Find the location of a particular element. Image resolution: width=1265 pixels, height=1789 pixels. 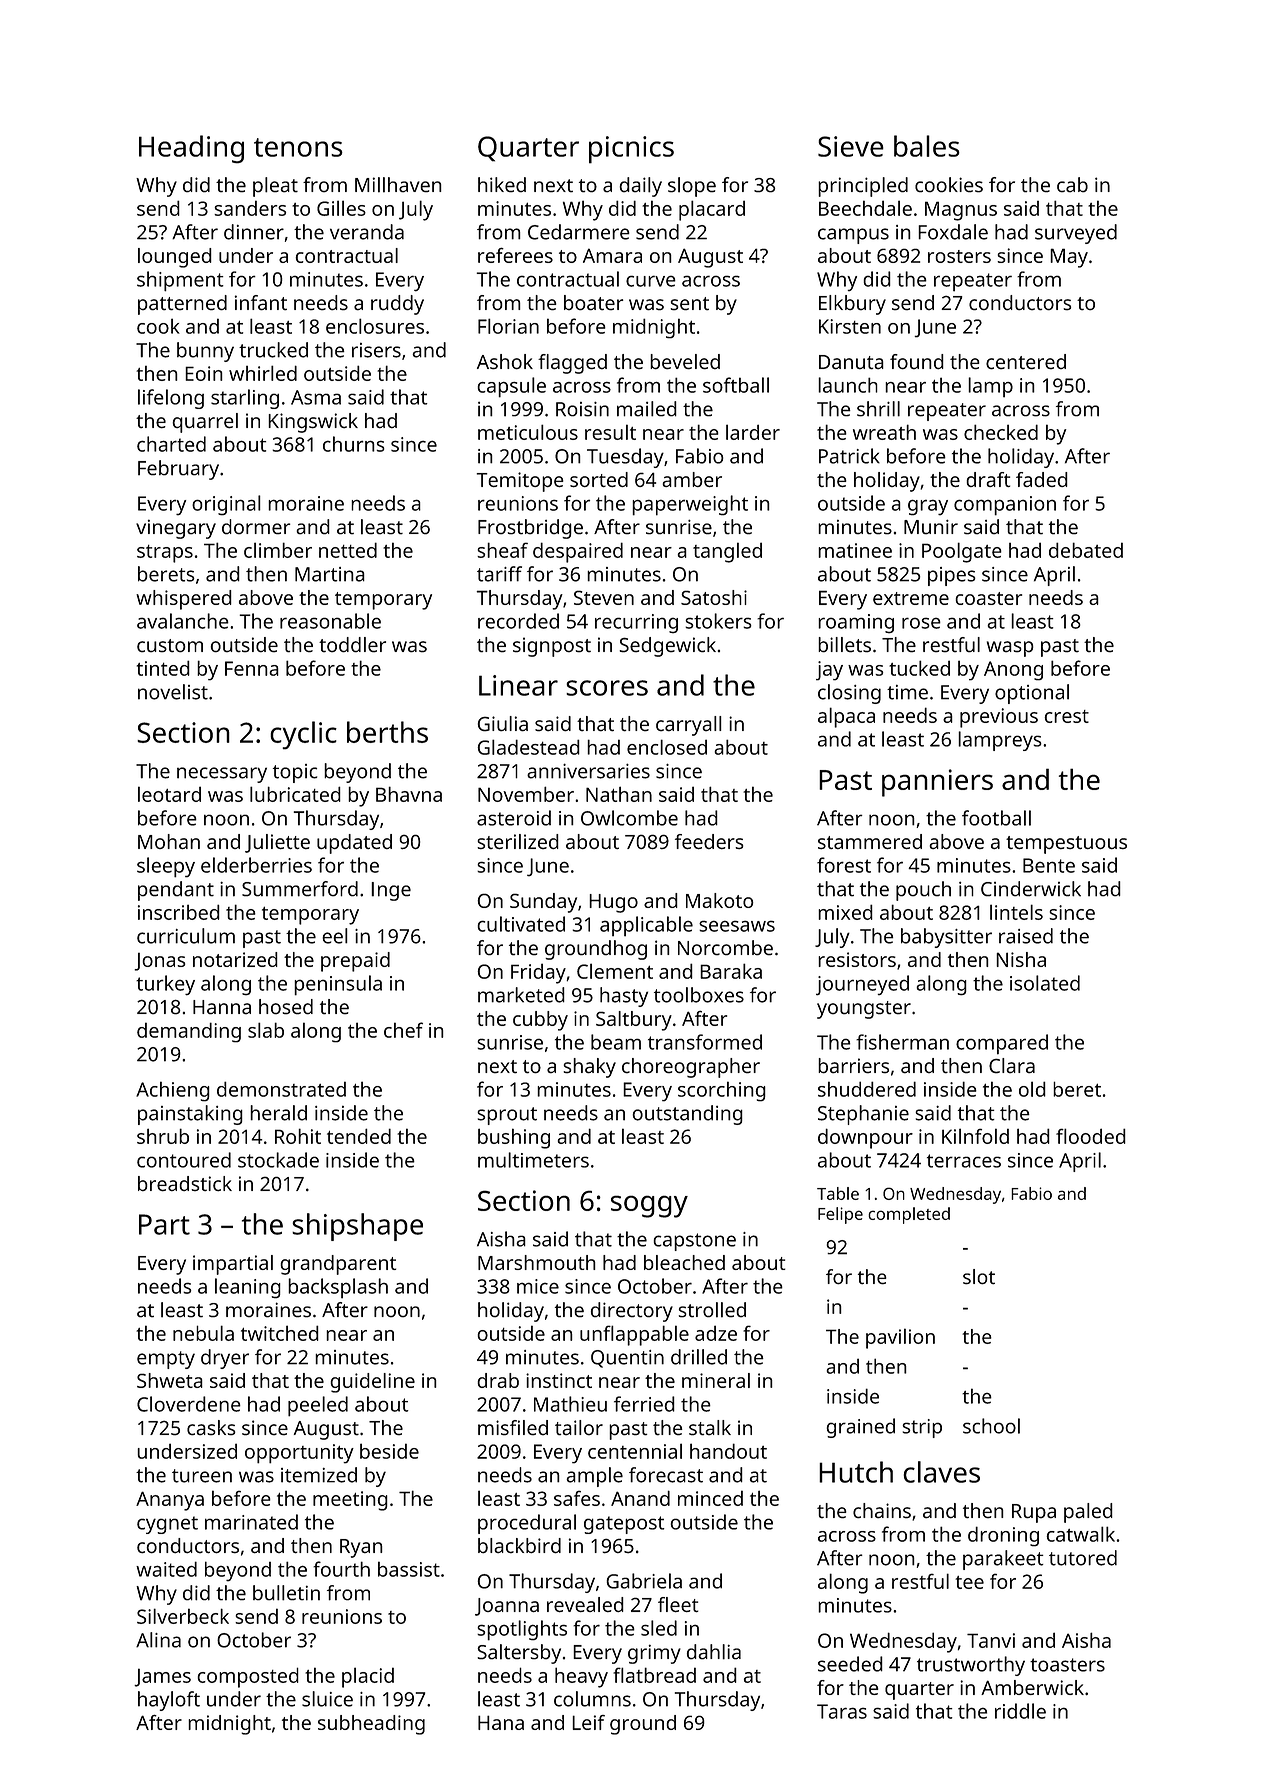

Bente is located at coordinates (1049, 865).
